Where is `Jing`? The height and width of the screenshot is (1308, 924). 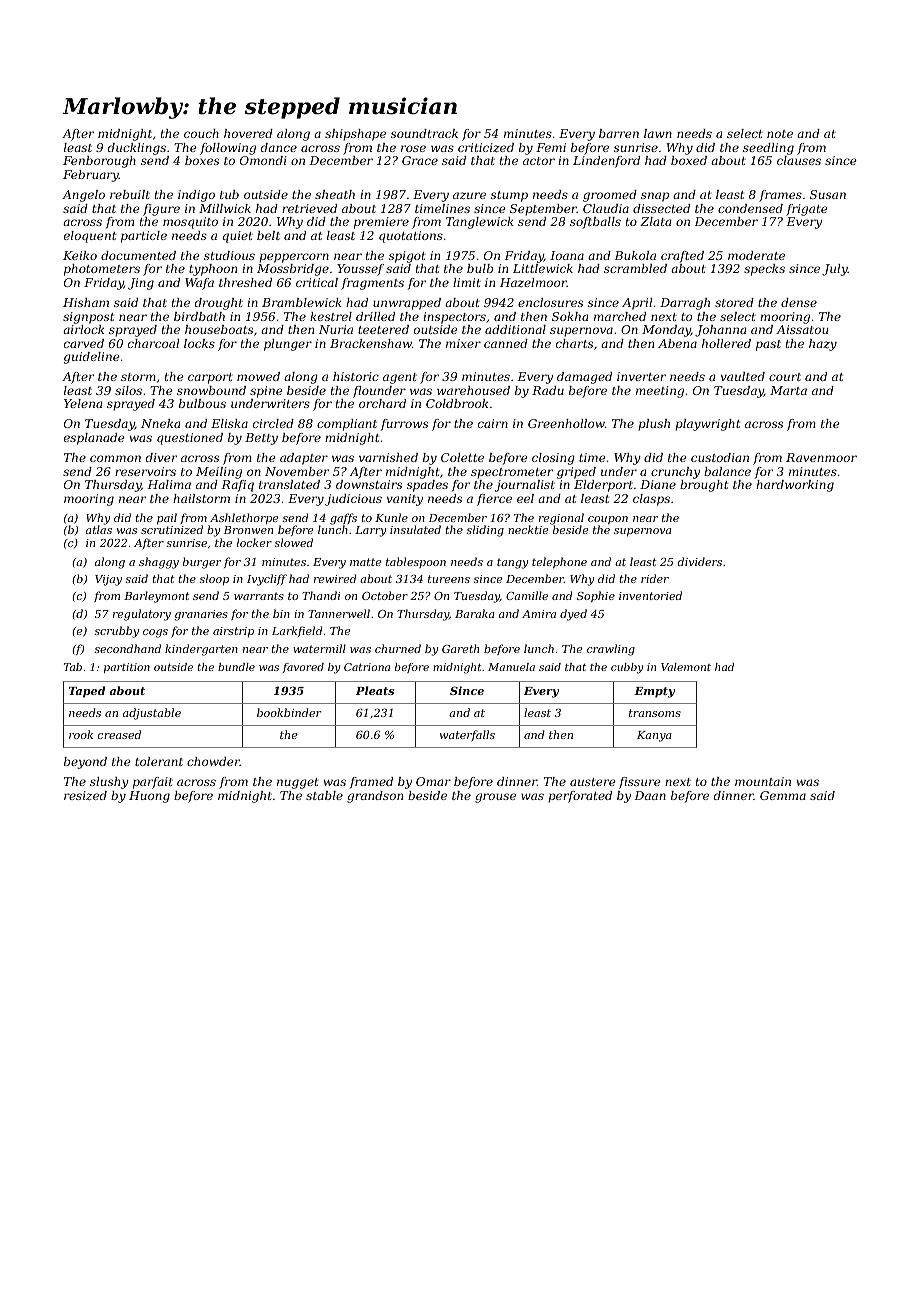
Jing is located at coordinates (141, 284).
